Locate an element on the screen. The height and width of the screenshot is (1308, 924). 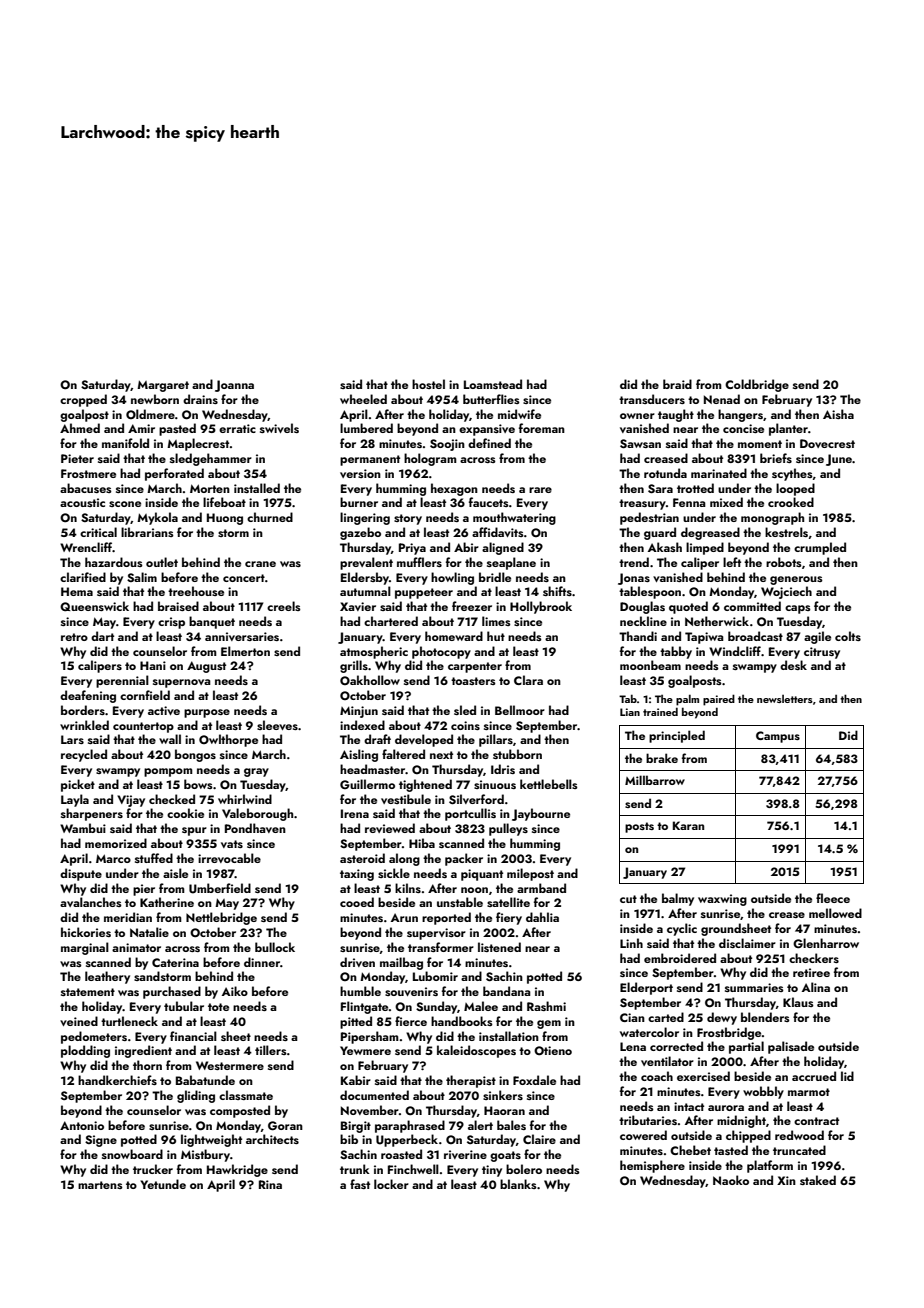
Coldbridge is located at coordinates (757, 385).
